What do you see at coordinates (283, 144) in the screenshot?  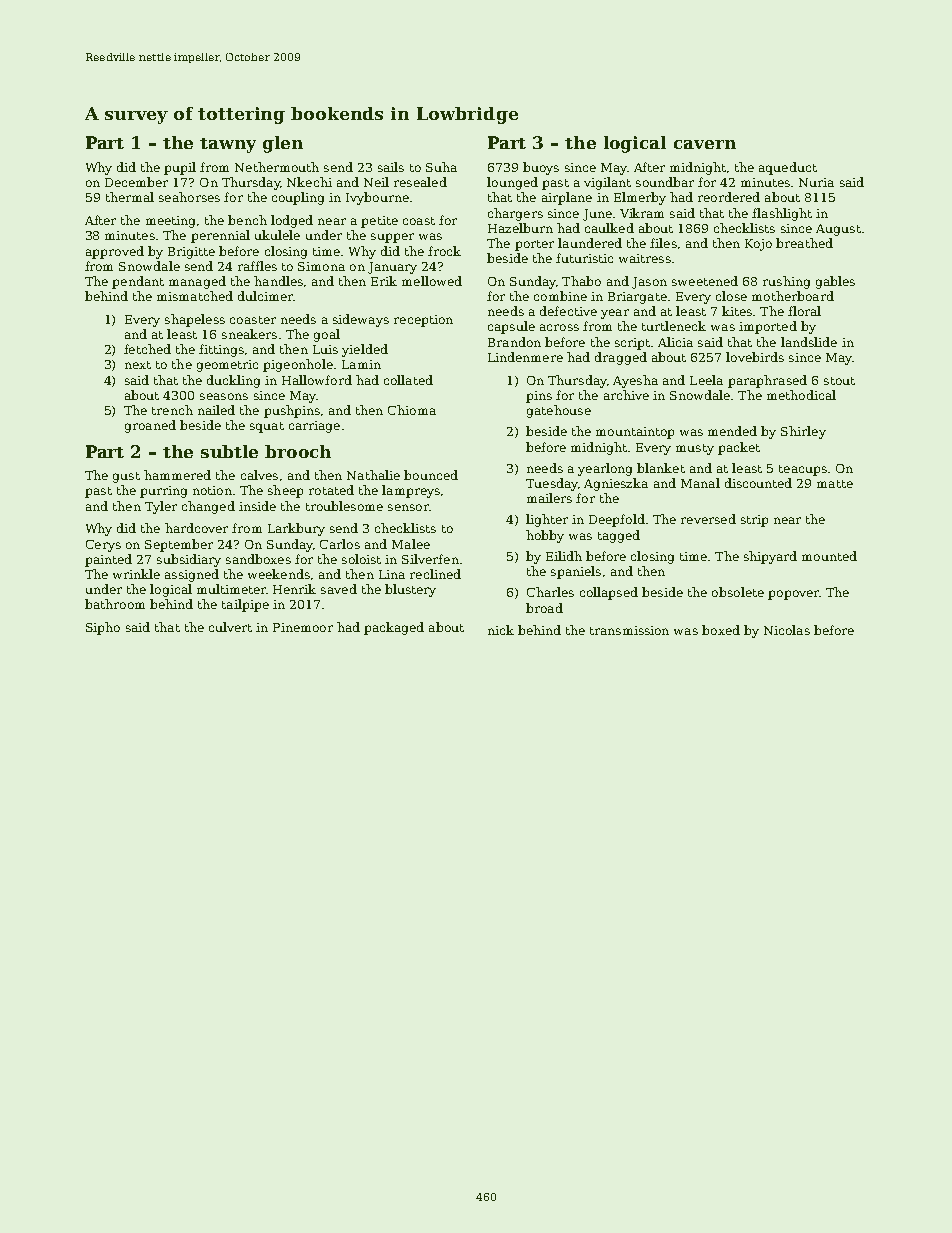 I see `glen` at bounding box center [283, 144].
